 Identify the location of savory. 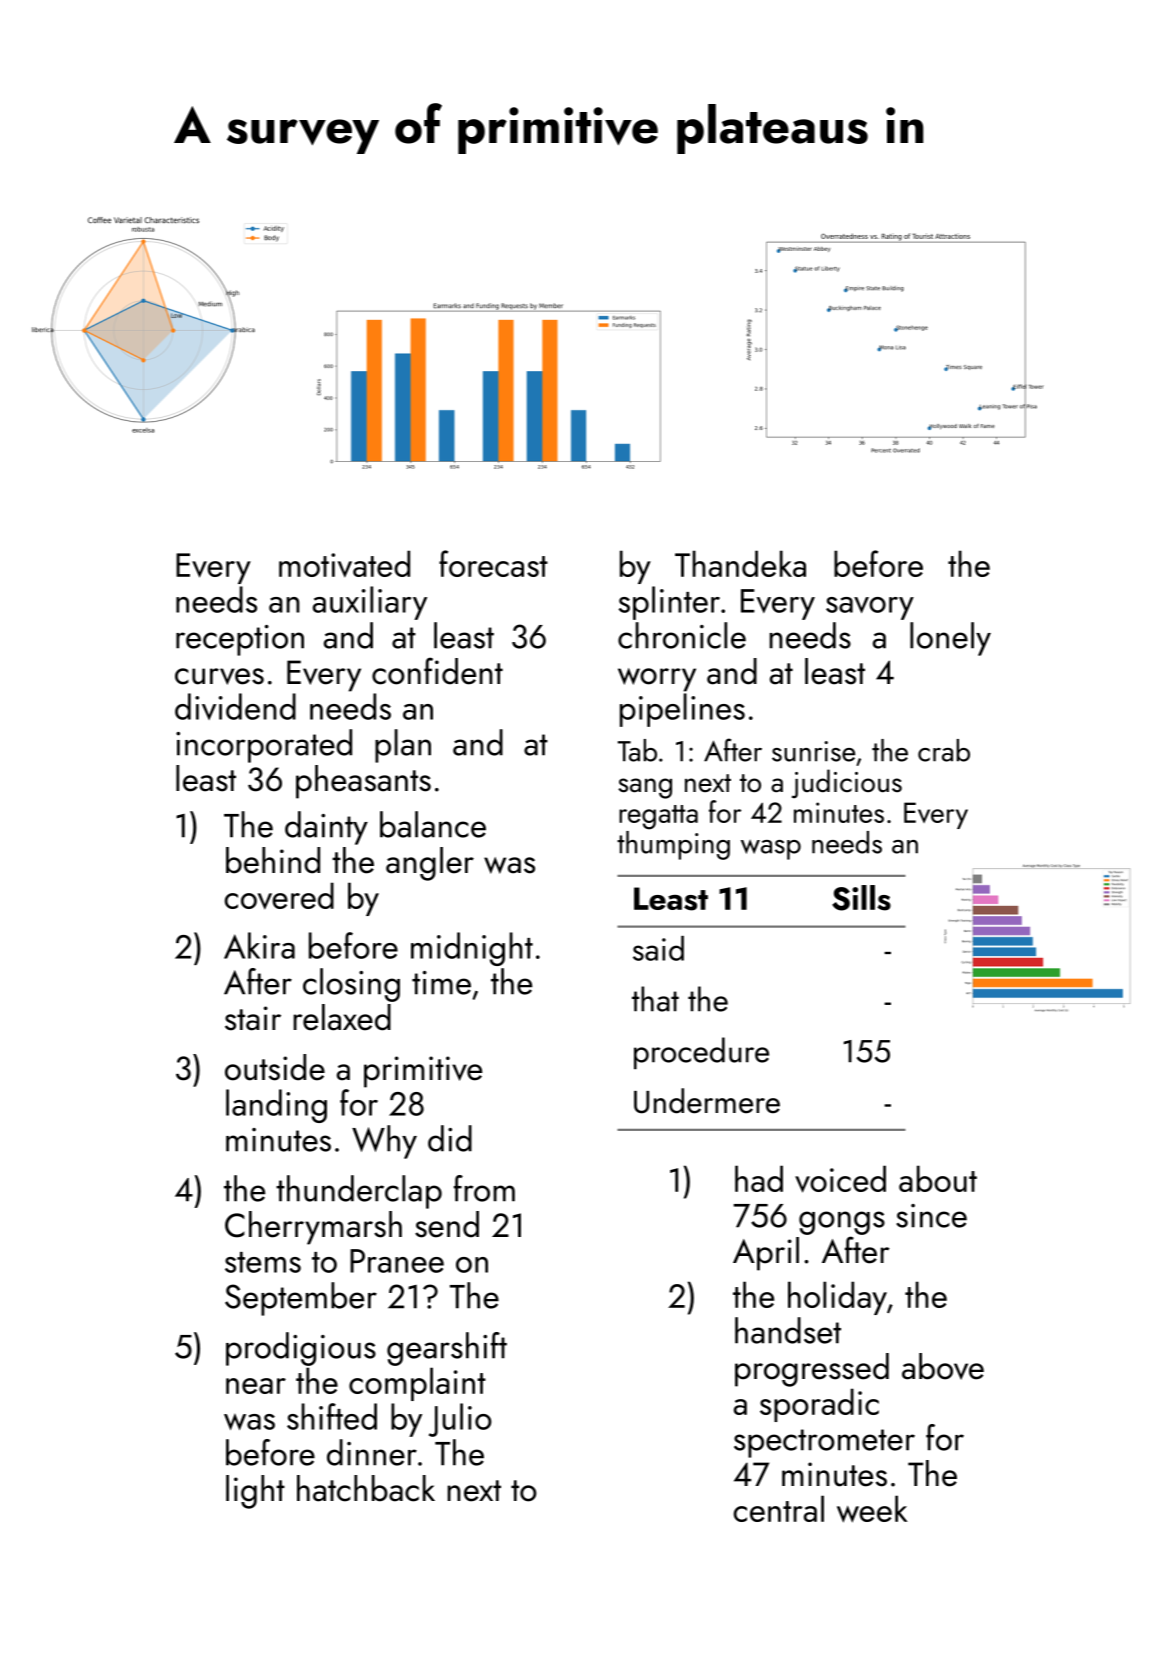
(870, 608).
